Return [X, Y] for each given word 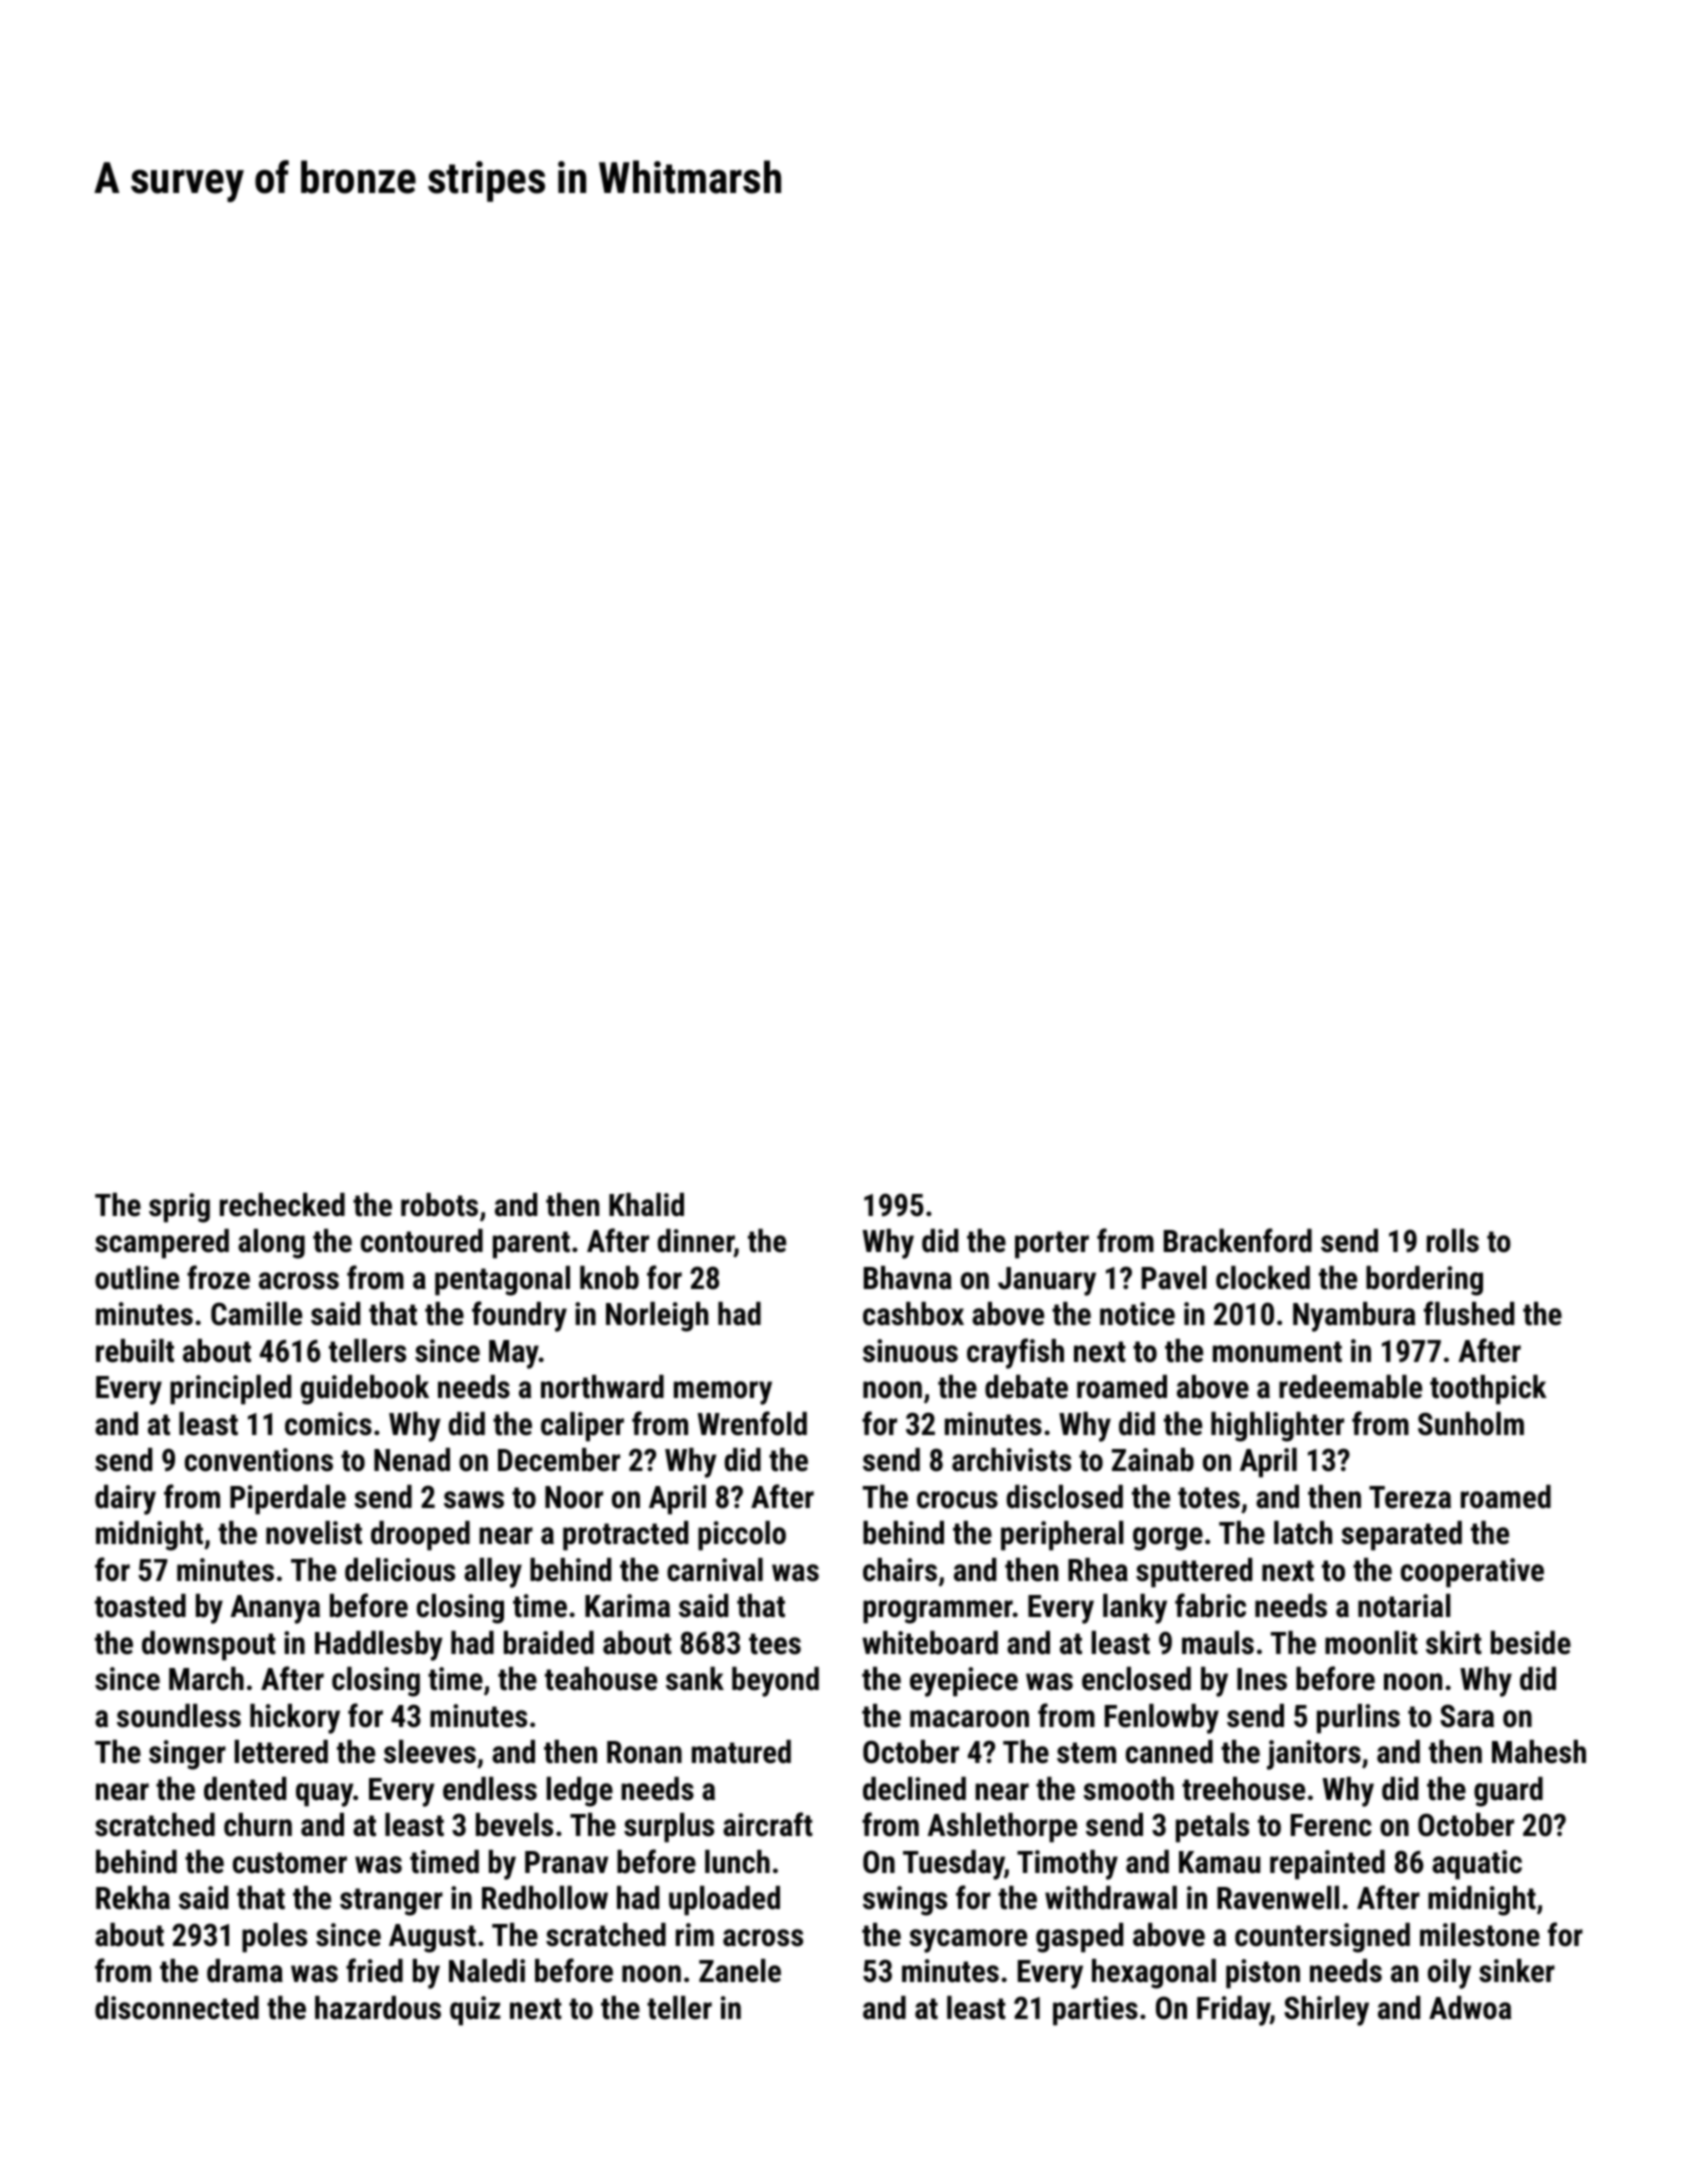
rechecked [282, 1205]
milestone [1480, 1935]
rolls [1453, 1241]
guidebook [365, 1390]
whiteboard [930, 1643]
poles [274, 1938]
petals [1212, 1828]
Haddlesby [379, 1646]
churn [258, 1825]
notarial [1404, 1606]
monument [1277, 1352]
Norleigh [657, 1317]
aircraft [768, 1824]
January [1047, 1281]
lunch [737, 1862]
